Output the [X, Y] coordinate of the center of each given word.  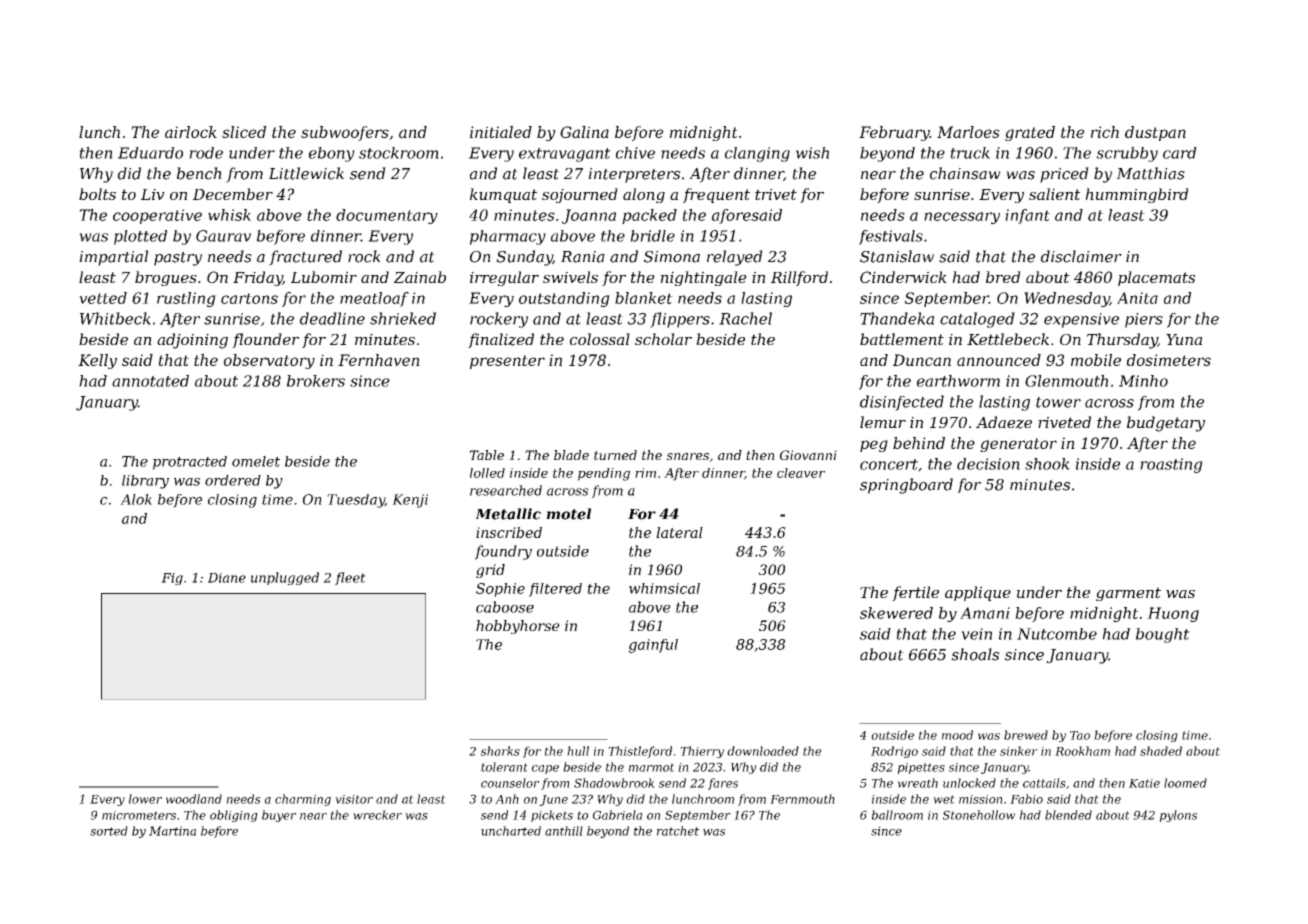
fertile [915, 593]
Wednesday [1066, 299]
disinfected [902, 403]
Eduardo [150, 153]
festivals [891, 237]
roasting [1171, 465]
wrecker [377, 815]
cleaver [801, 473]
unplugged [285, 578]
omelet [256, 461]
